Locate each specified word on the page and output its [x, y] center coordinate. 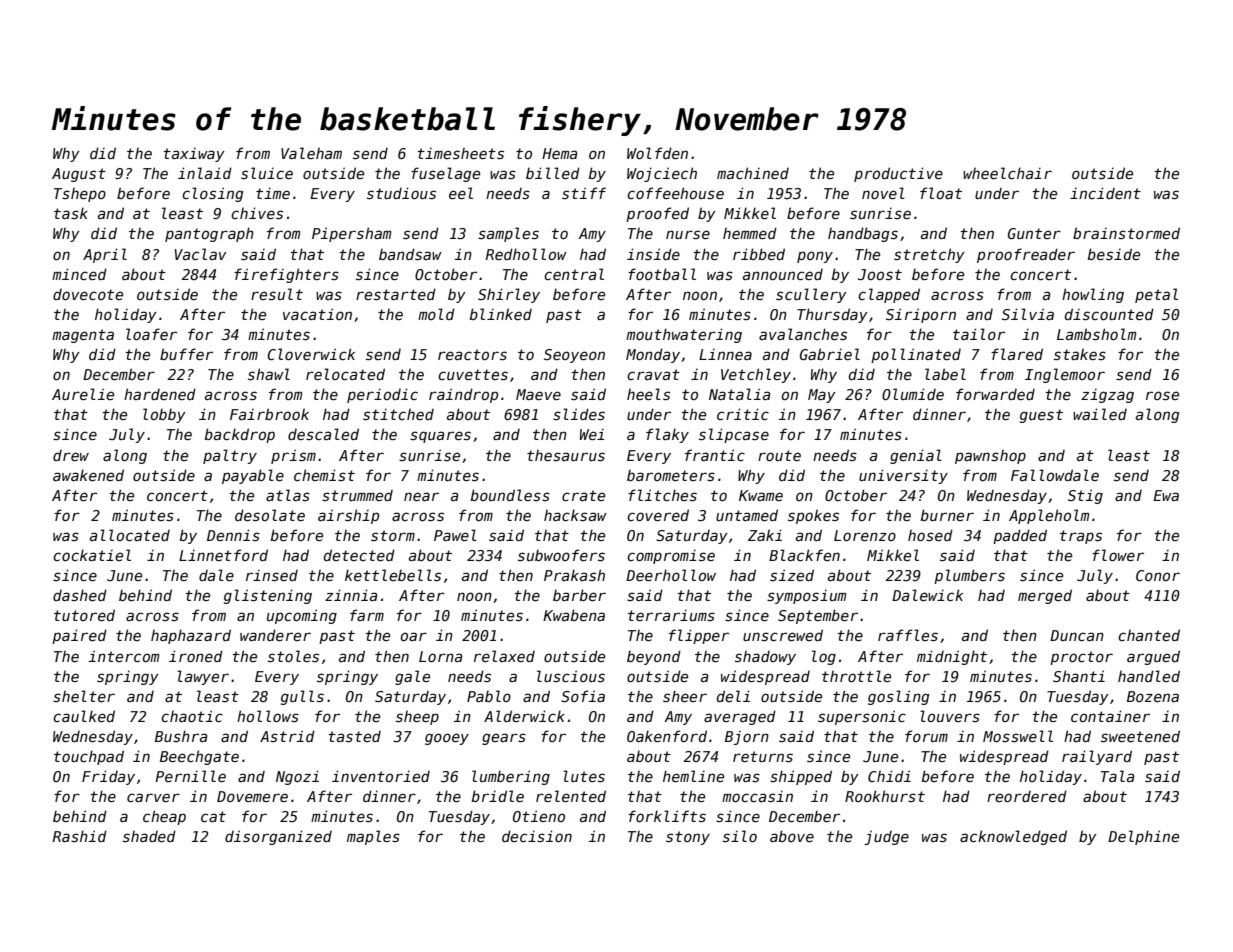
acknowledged [1013, 837]
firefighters [286, 275]
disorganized [278, 837]
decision [537, 836]
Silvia [1028, 314]
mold [436, 314]
